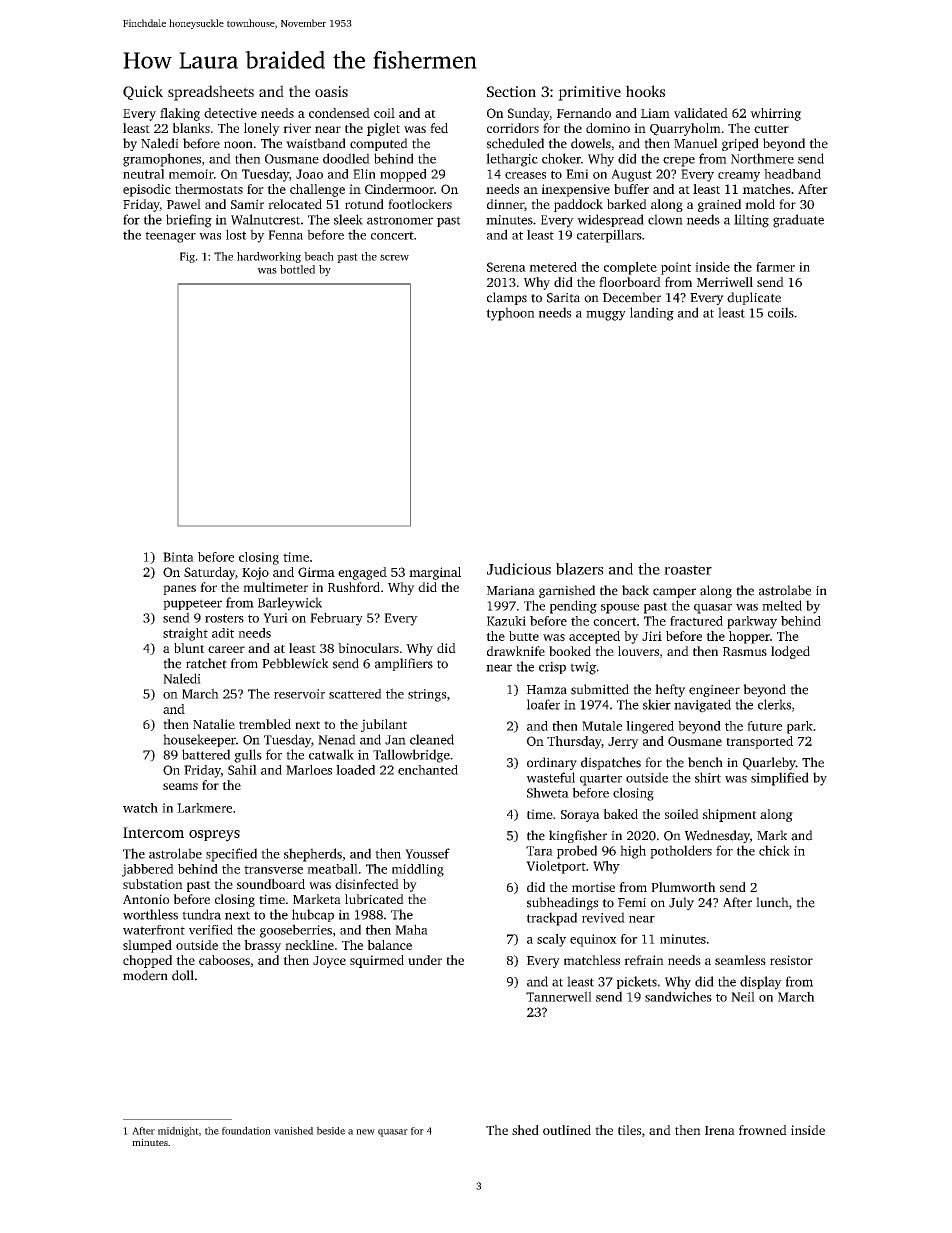  Describe the element at coordinates (559, 996) in the screenshot. I see `Tannerwell` at that location.
